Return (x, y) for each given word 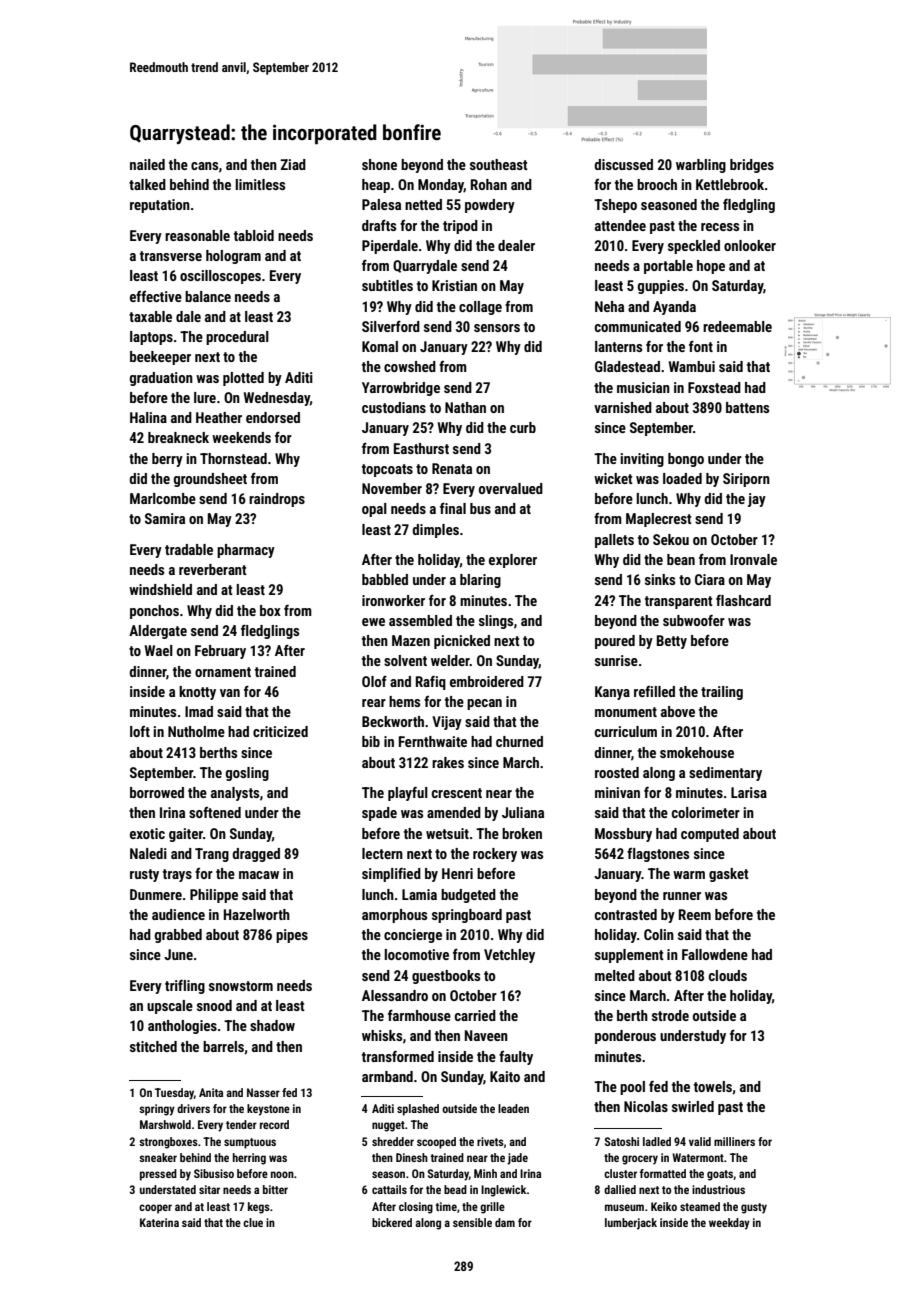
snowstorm (241, 986)
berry (167, 460)
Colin (659, 934)
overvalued (511, 488)
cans (204, 166)
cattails (389, 1189)
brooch (657, 184)
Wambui (692, 366)
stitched (153, 1046)
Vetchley (509, 956)
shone (379, 164)
